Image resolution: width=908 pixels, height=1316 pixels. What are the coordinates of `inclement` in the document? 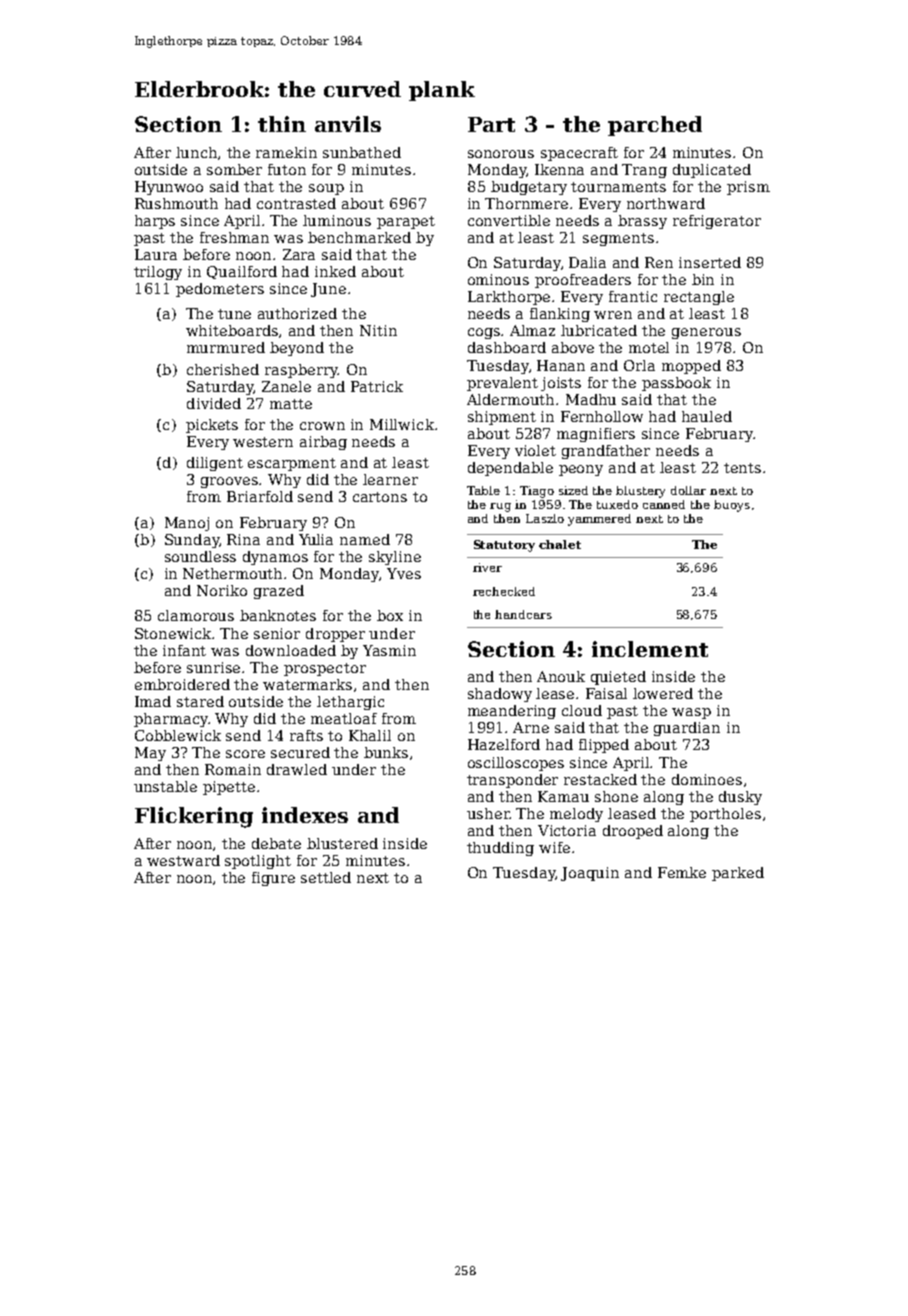 It's located at (650, 649).
